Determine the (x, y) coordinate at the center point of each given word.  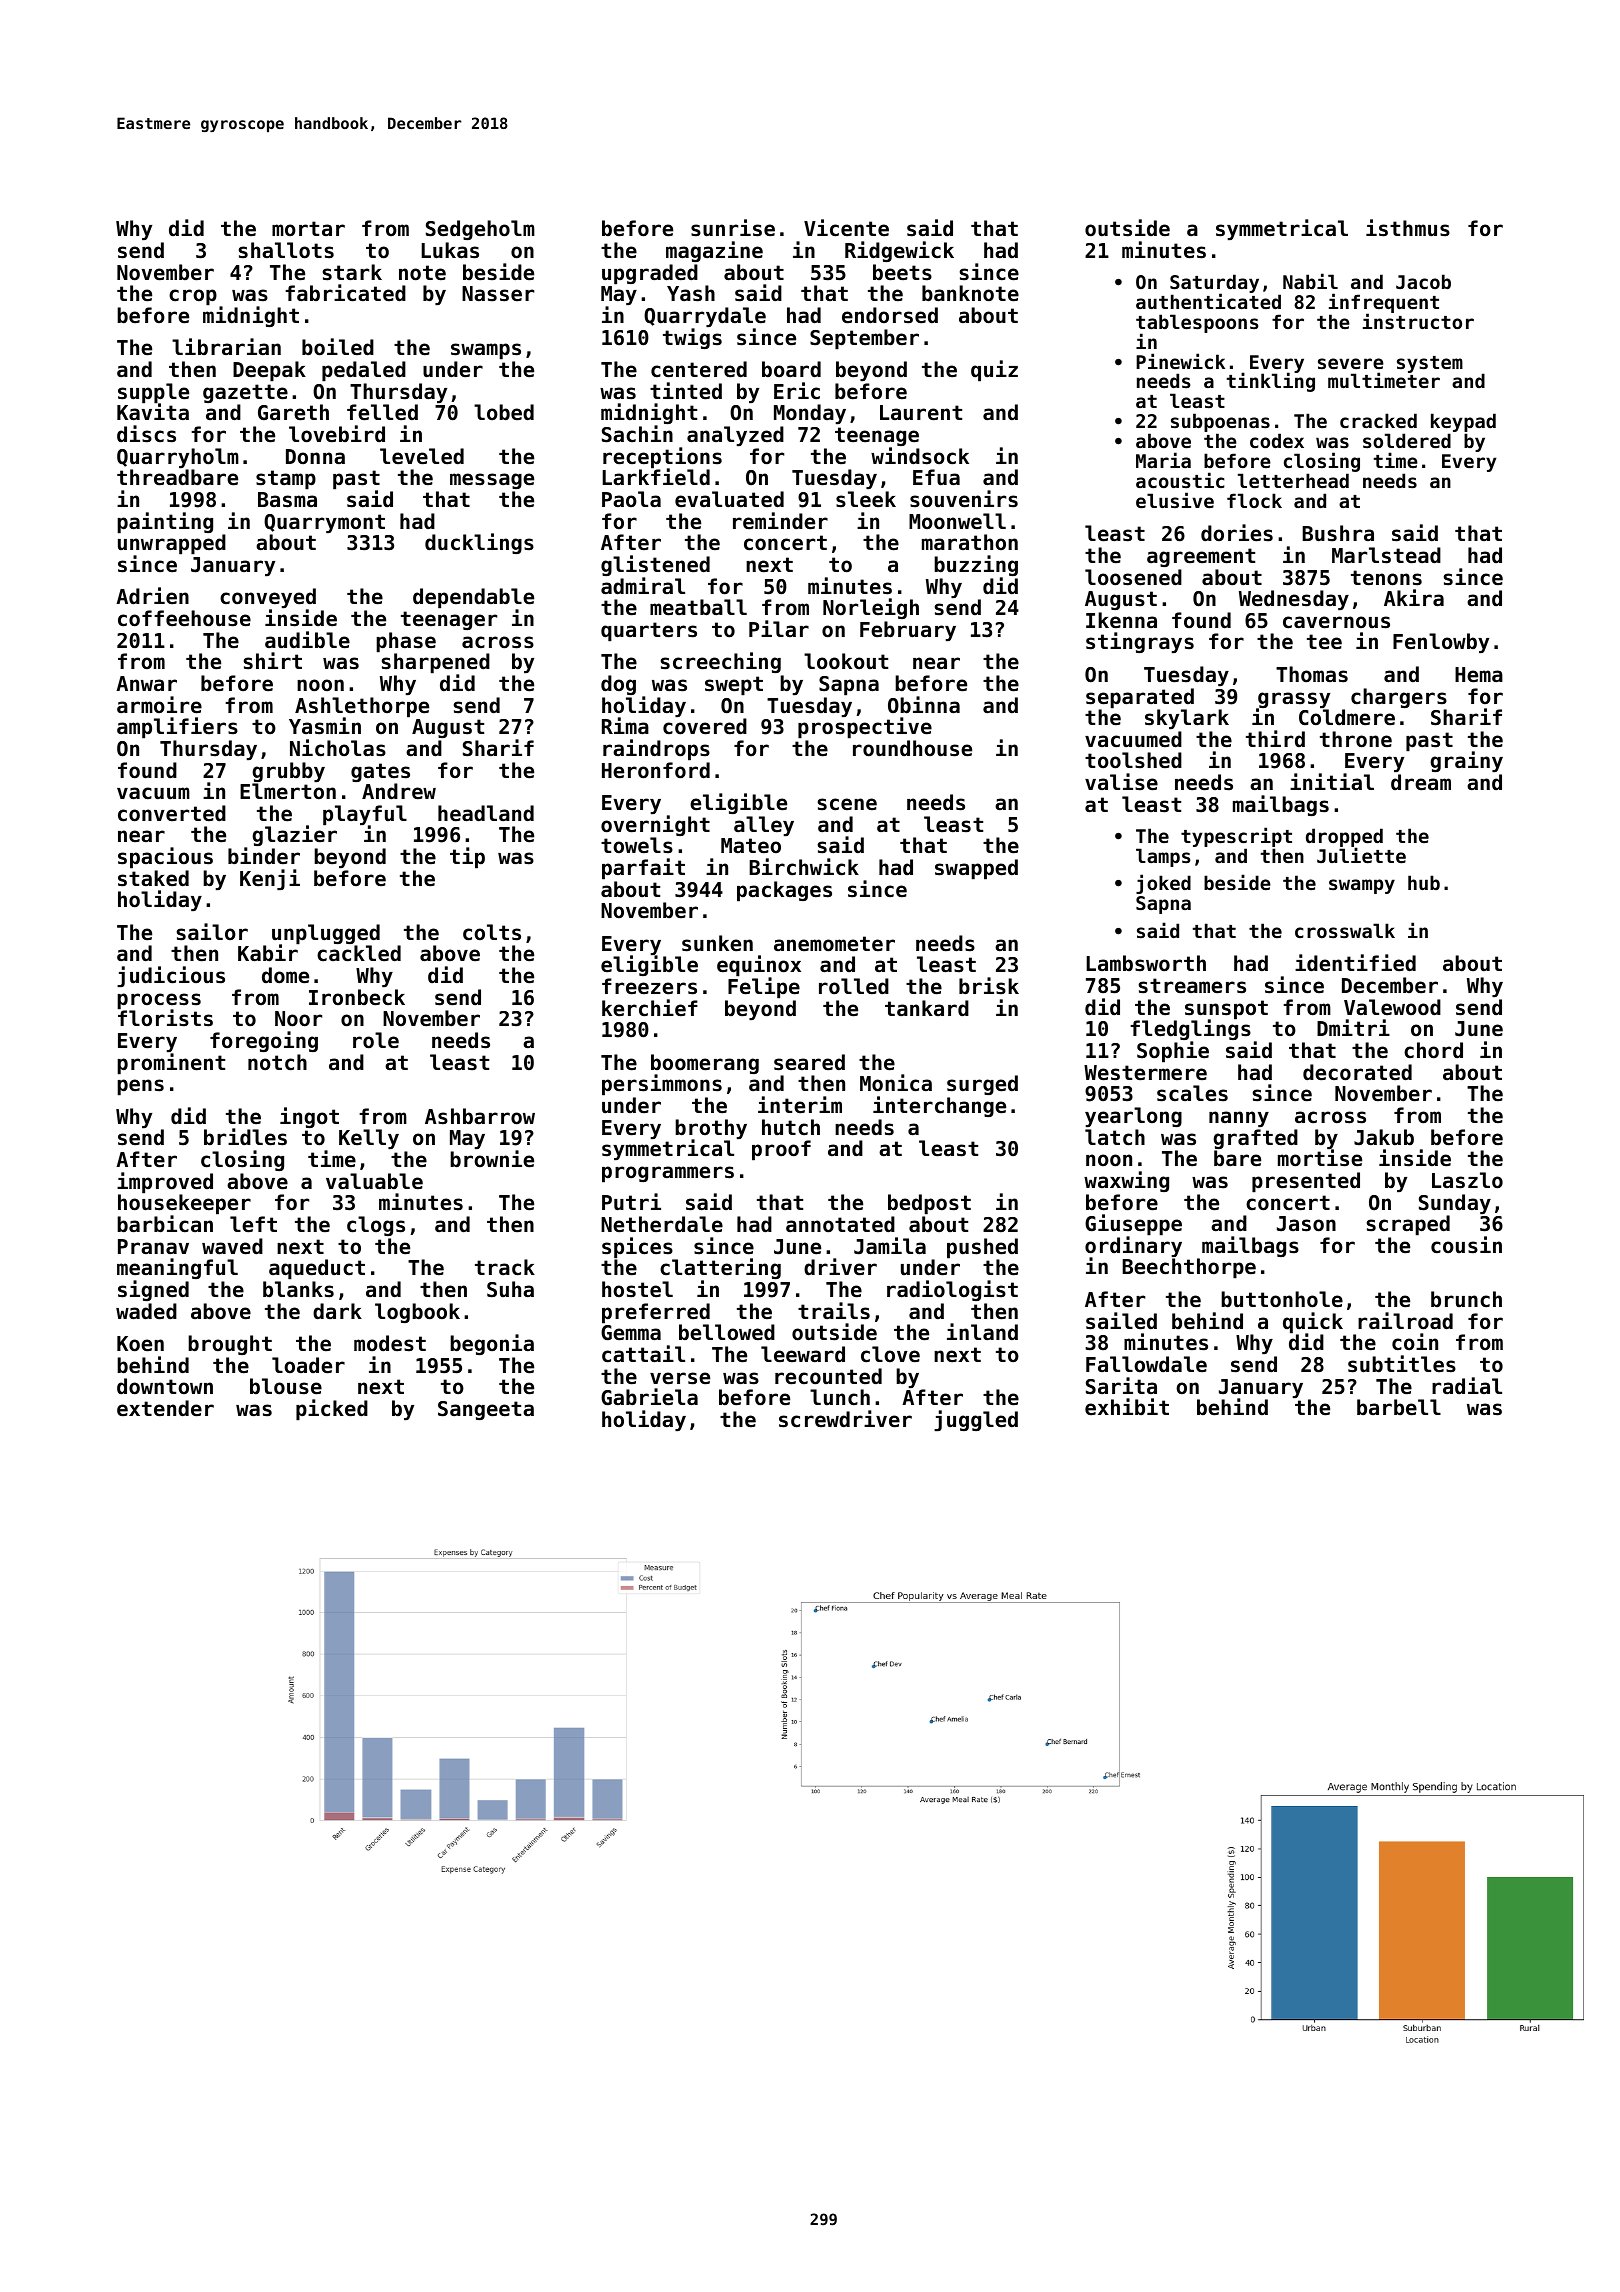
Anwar (146, 683)
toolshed (1133, 760)
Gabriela (649, 1397)
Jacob (1423, 281)
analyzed (735, 436)
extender (165, 1408)
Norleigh (871, 608)
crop (193, 297)
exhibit (1127, 1407)
